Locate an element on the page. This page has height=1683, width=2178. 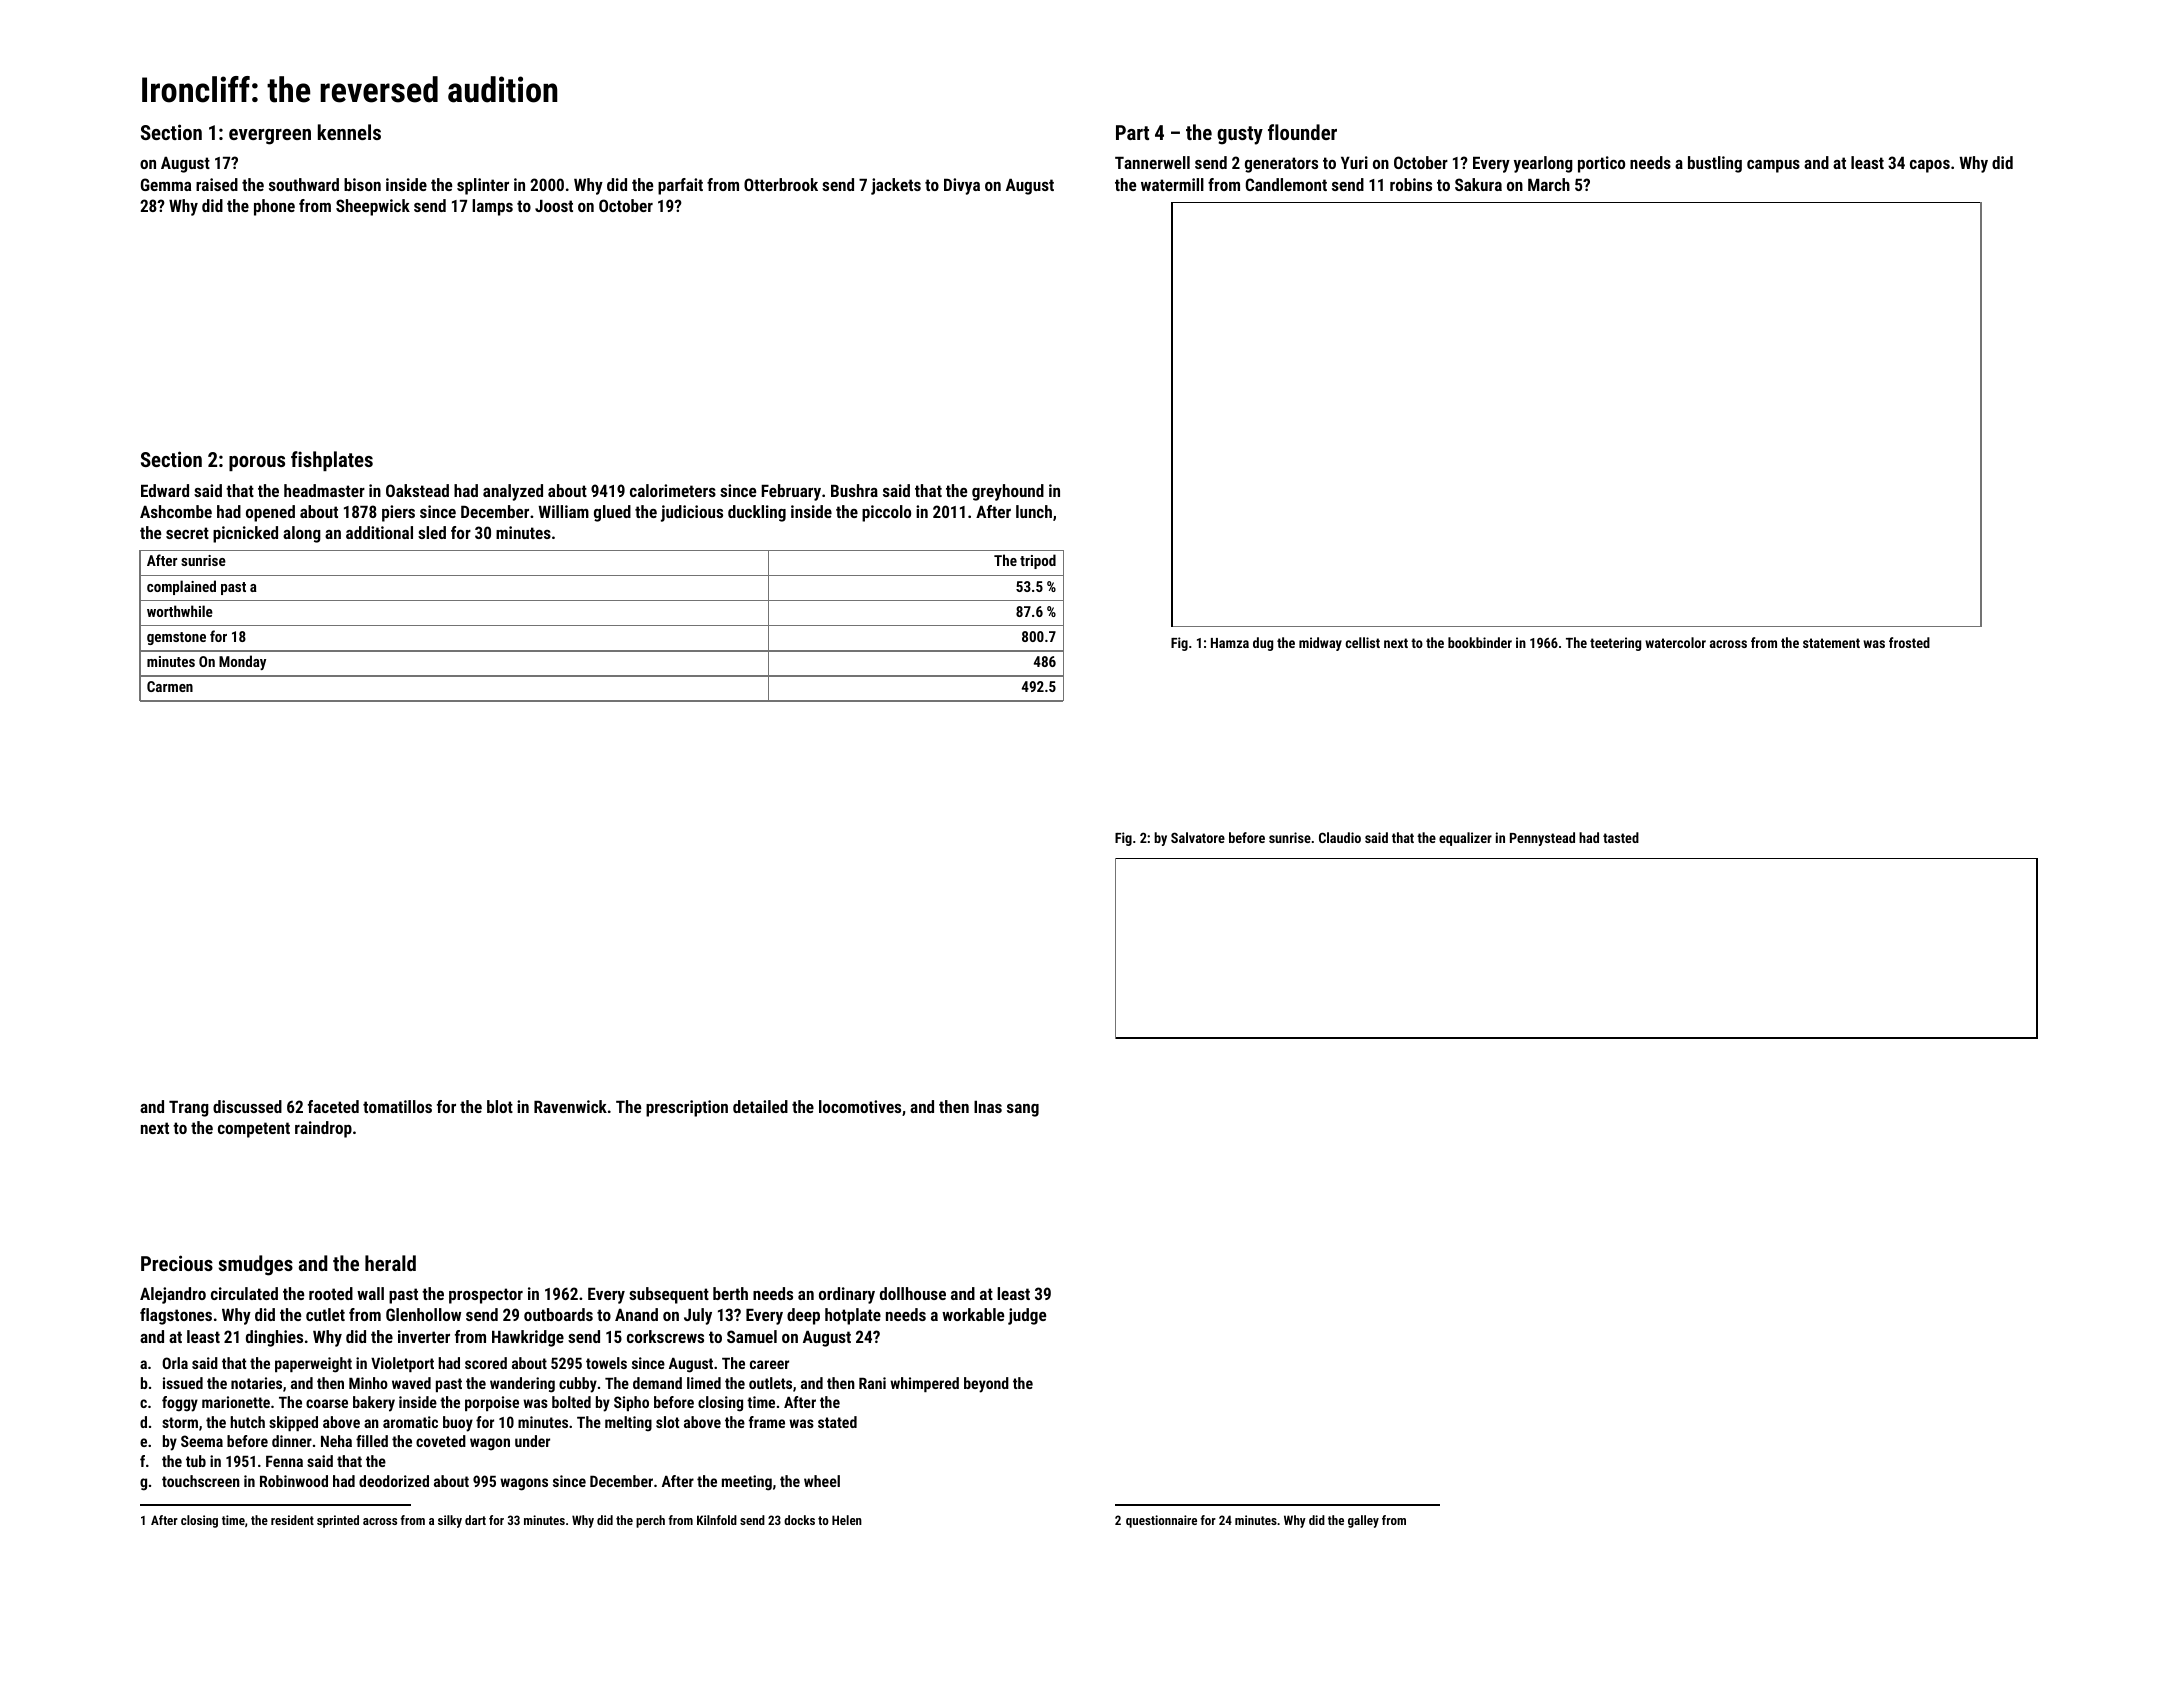
porpoise is located at coordinates (492, 1403).
